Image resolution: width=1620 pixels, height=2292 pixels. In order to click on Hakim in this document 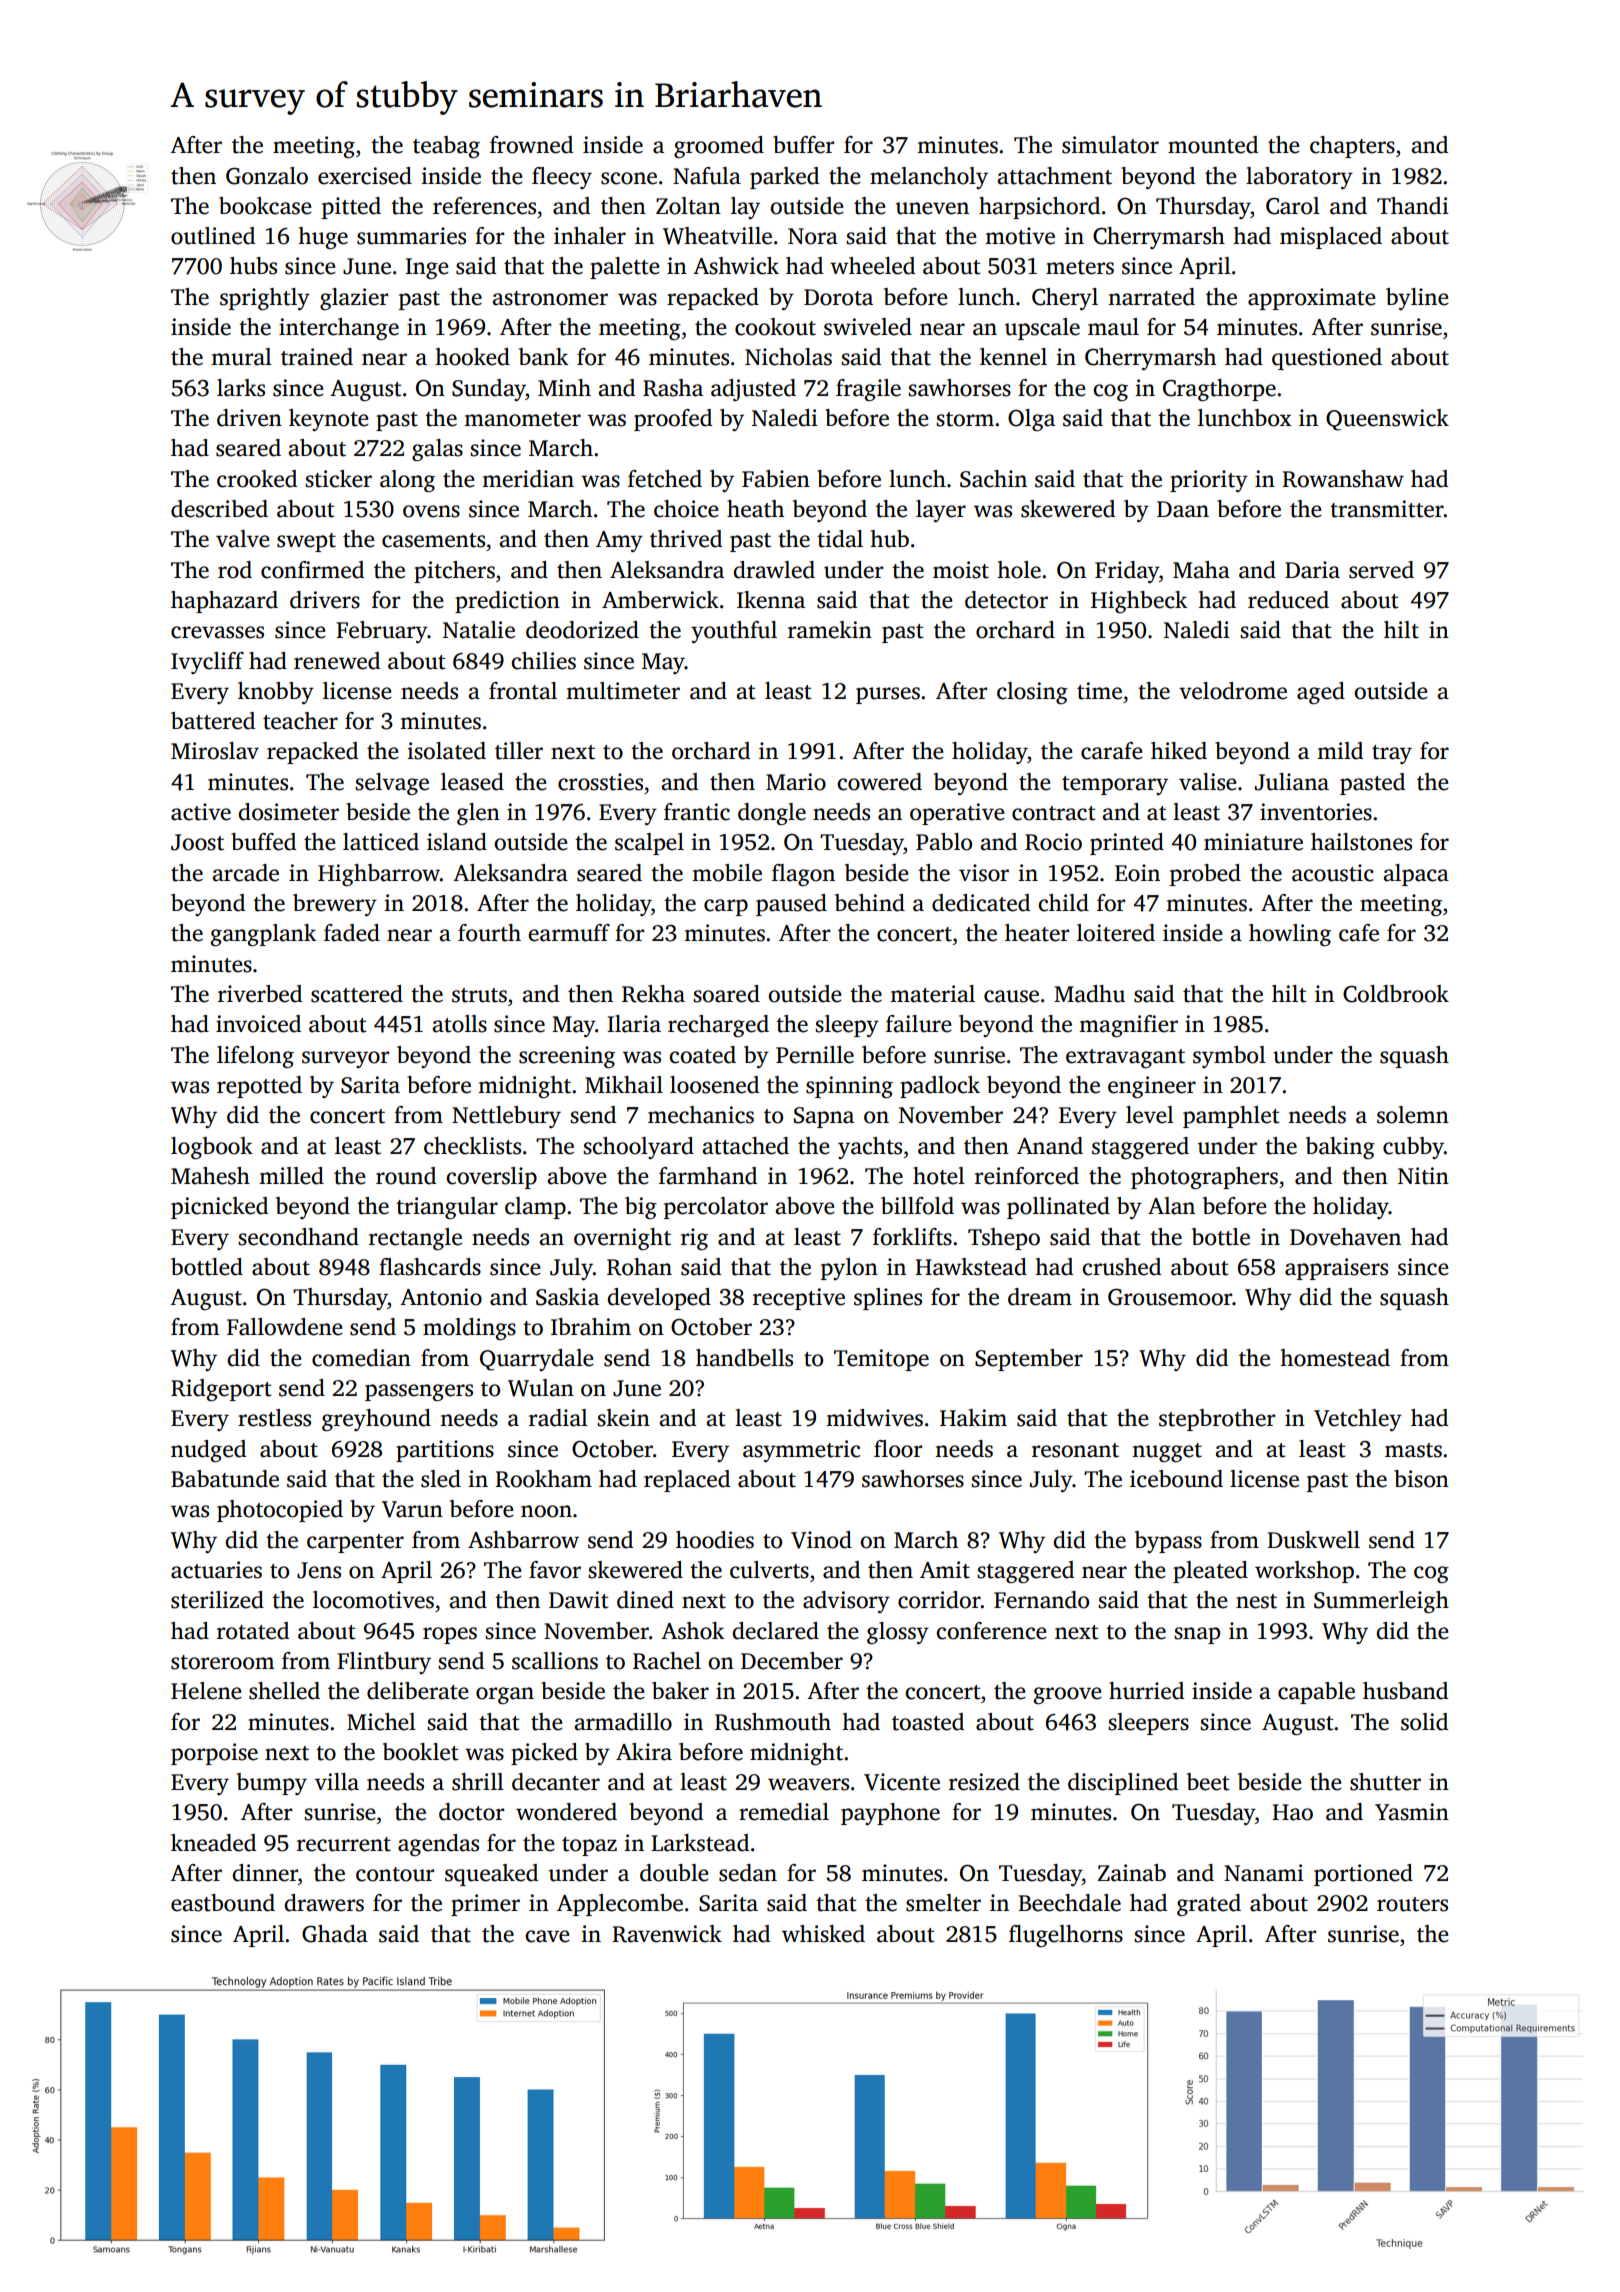, I will do `click(973, 1418)`.
